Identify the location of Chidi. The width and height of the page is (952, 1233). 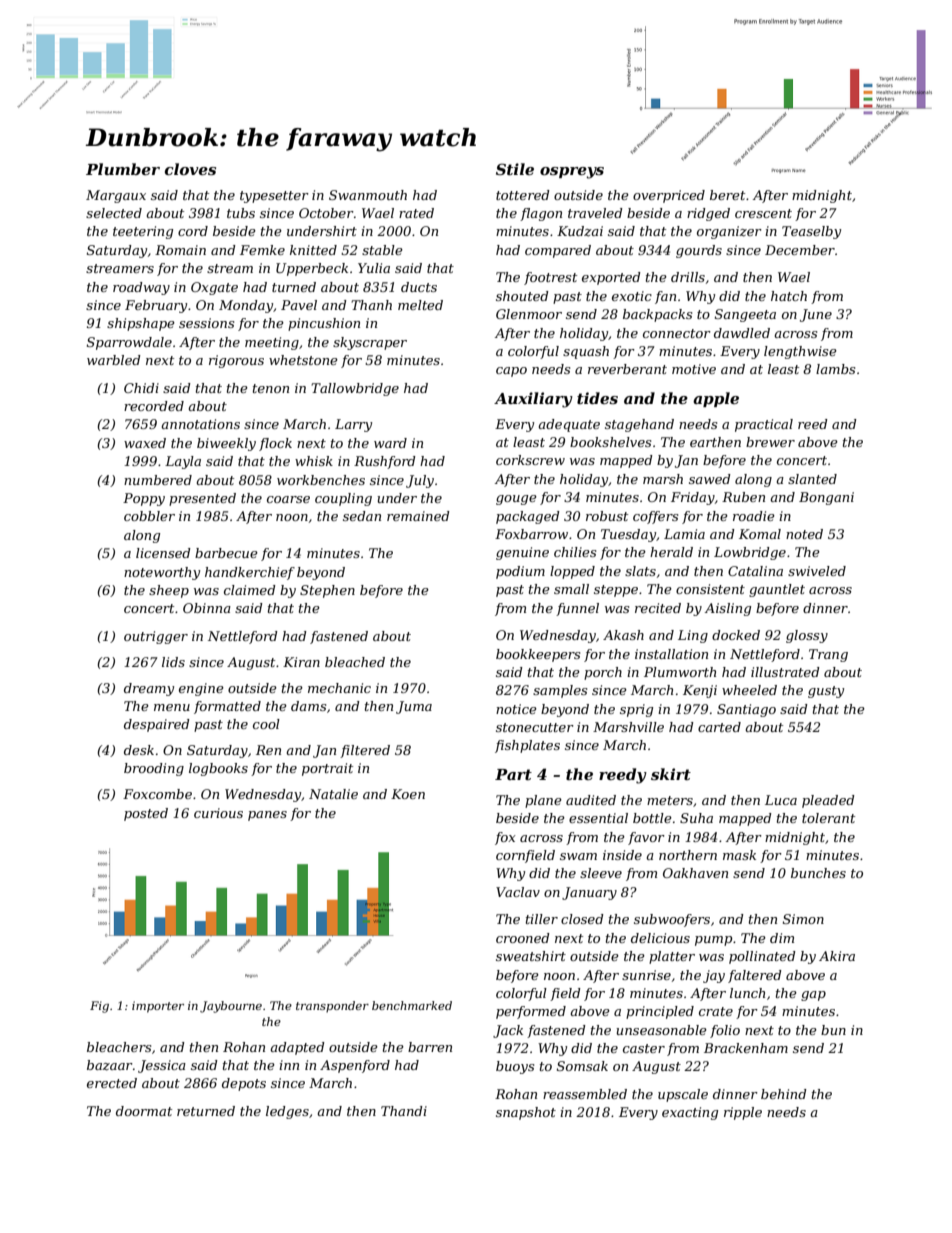
(141, 388).
